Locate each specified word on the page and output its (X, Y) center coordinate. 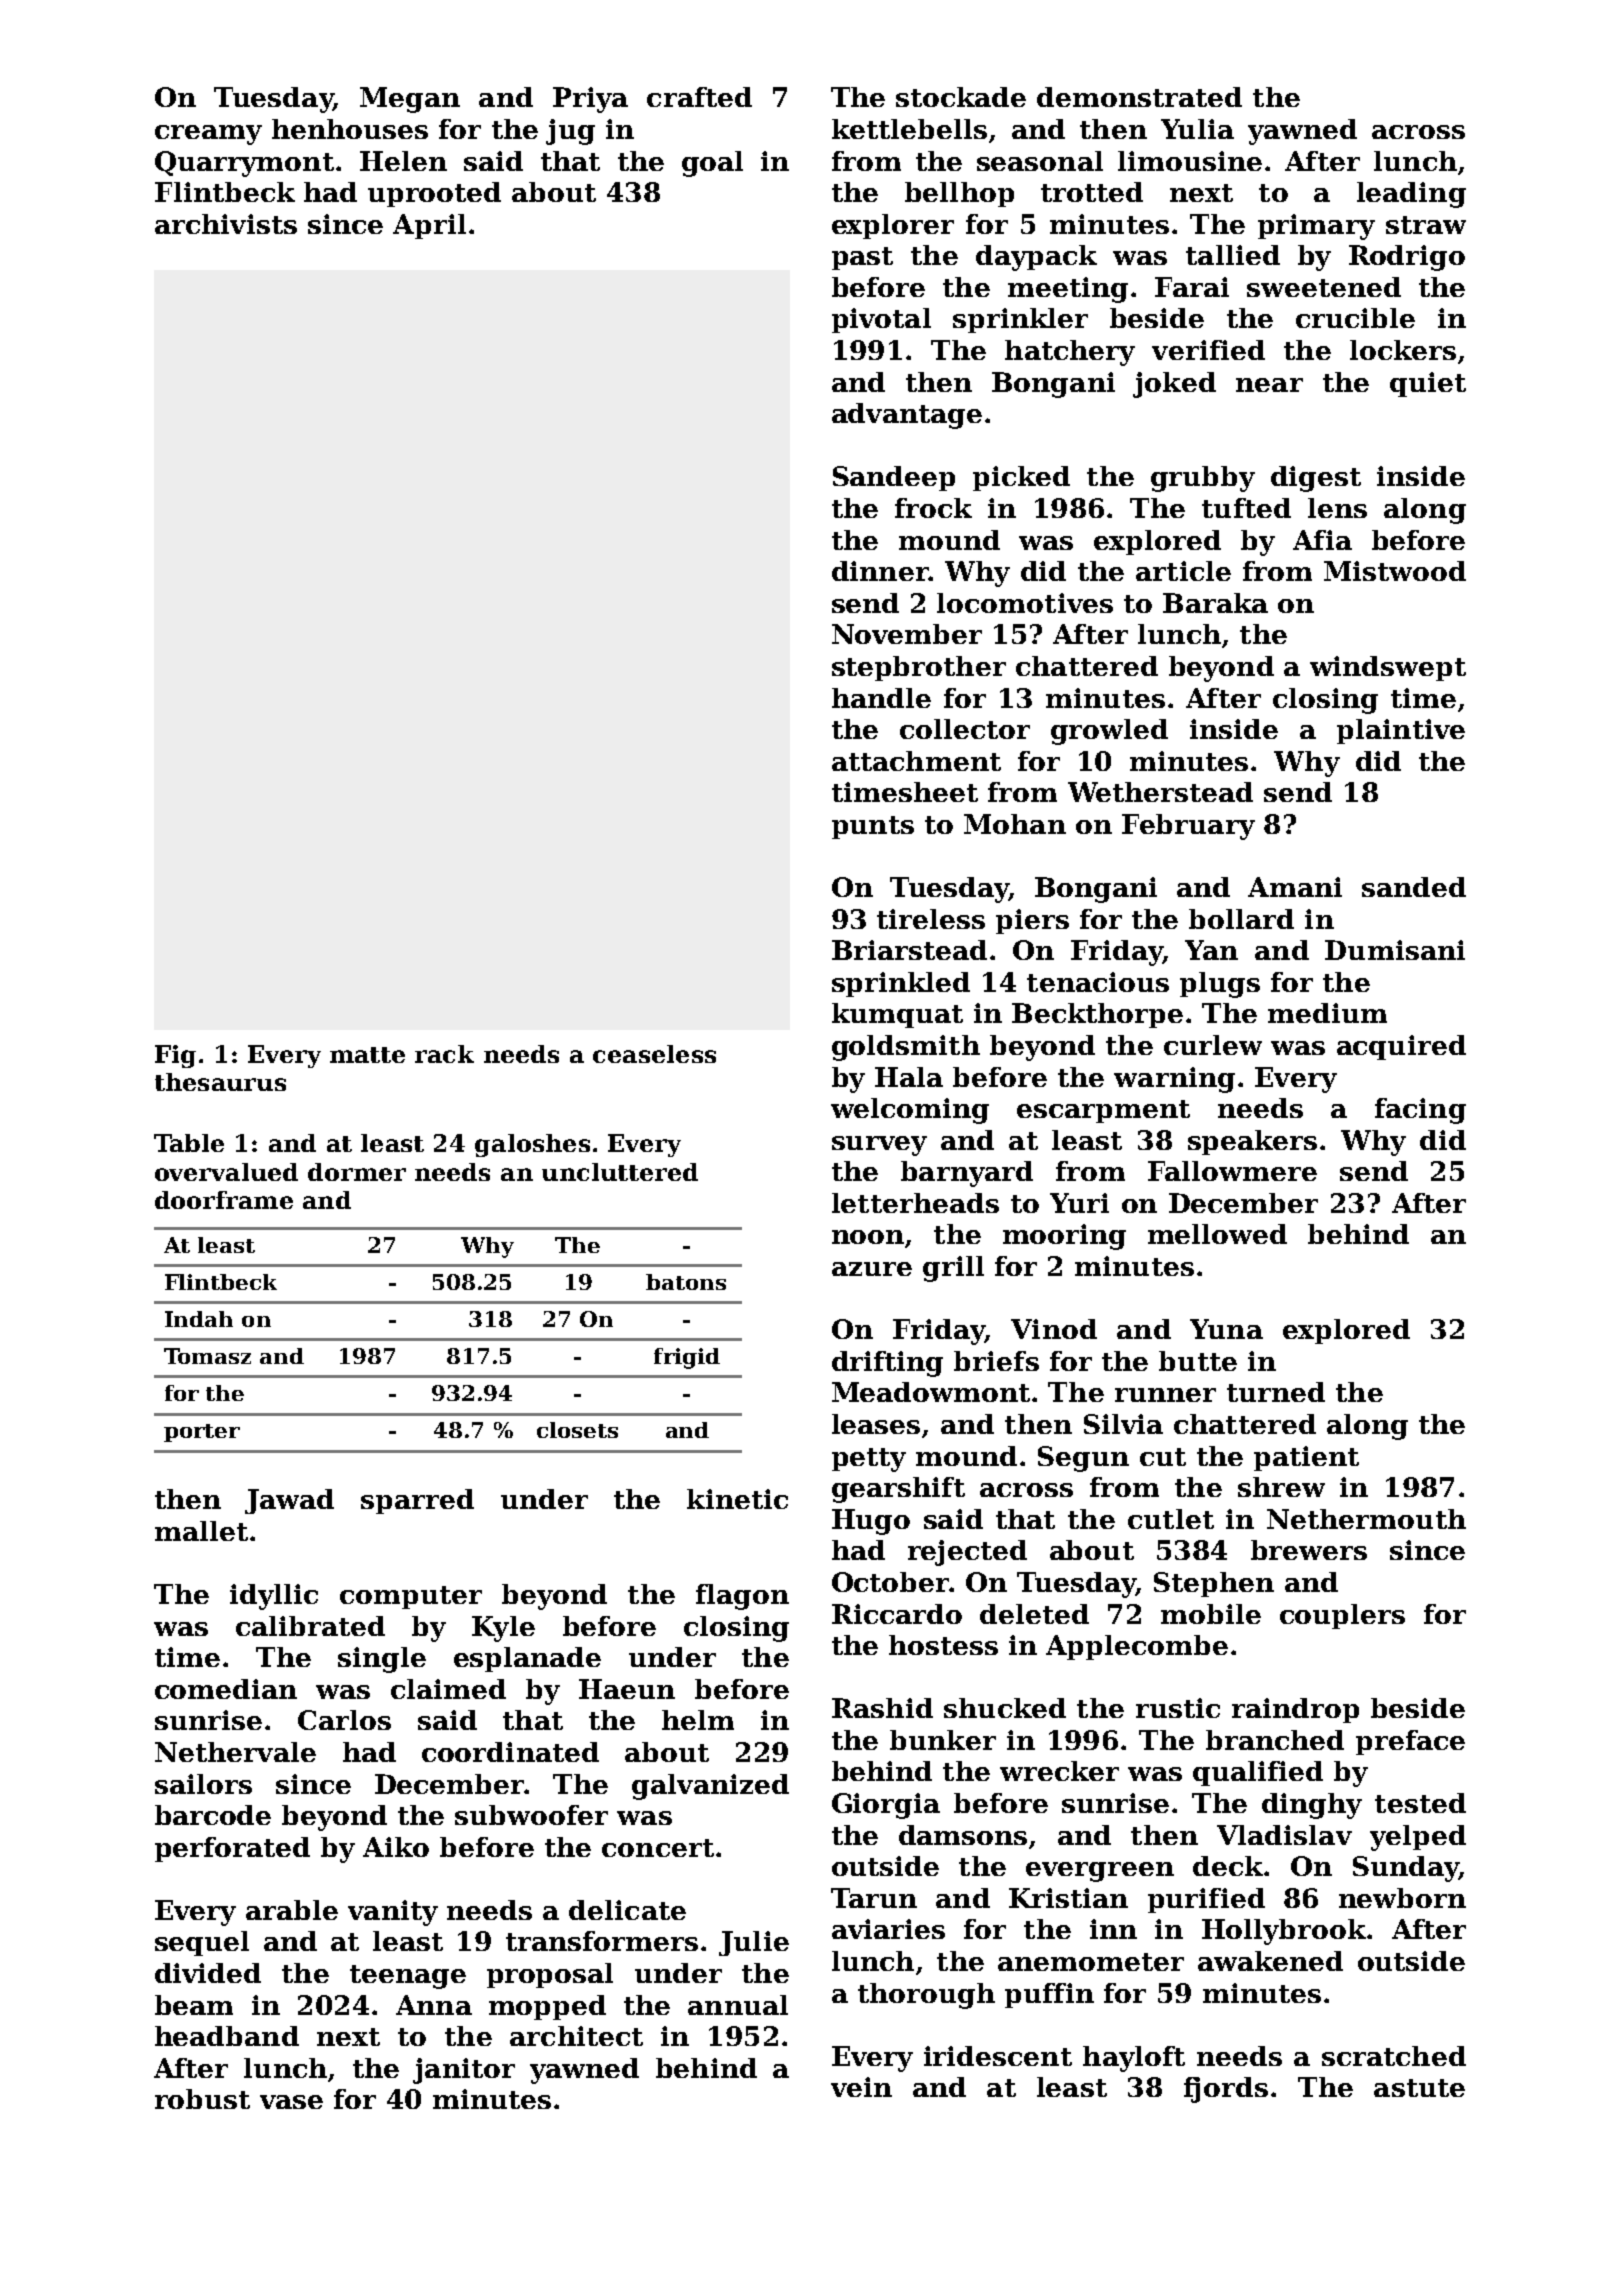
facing (1420, 1111)
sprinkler (1020, 320)
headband (227, 2036)
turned (1276, 1392)
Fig (175, 1056)
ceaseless (654, 1054)
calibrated (310, 1626)
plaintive (1401, 731)
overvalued (226, 1172)
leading (1411, 195)
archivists (226, 224)
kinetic (737, 1499)
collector (965, 729)
